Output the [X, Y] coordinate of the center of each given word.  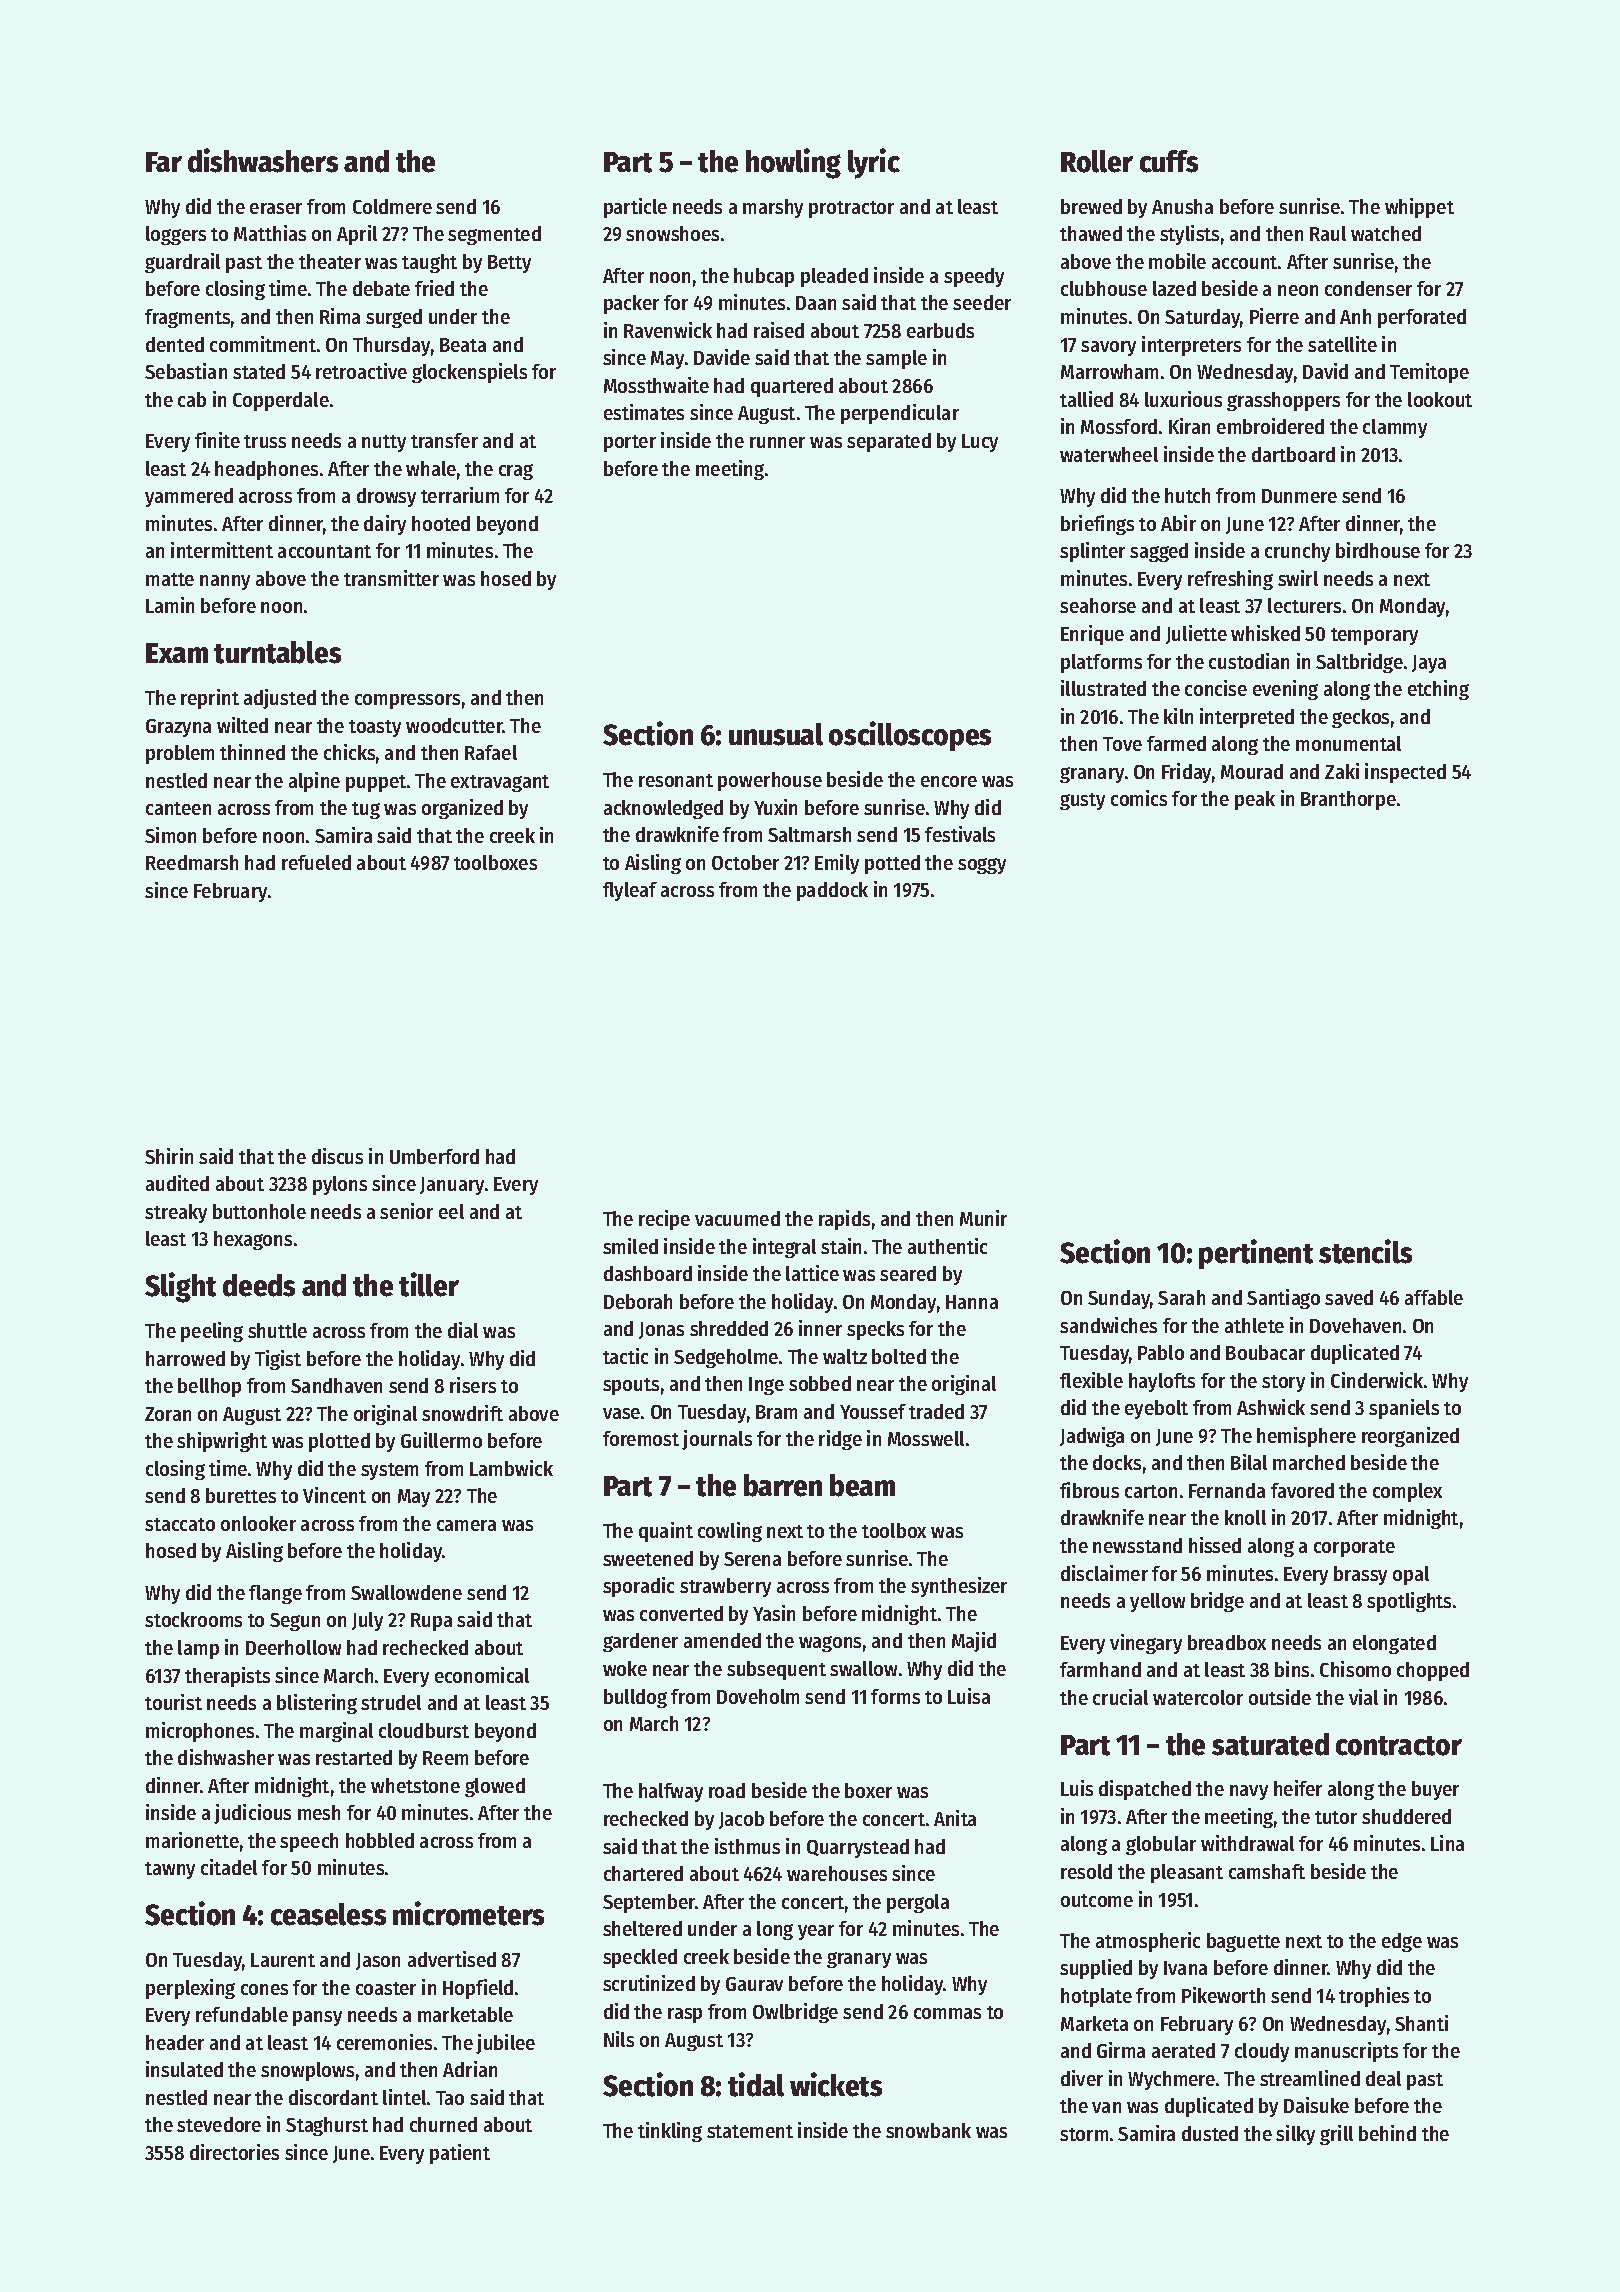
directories [234, 2152]
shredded [729, 1328]
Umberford [434, 1156]
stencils [1365, 1251]
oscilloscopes [910, 736]
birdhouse [1378, 550]
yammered [189, 497]
